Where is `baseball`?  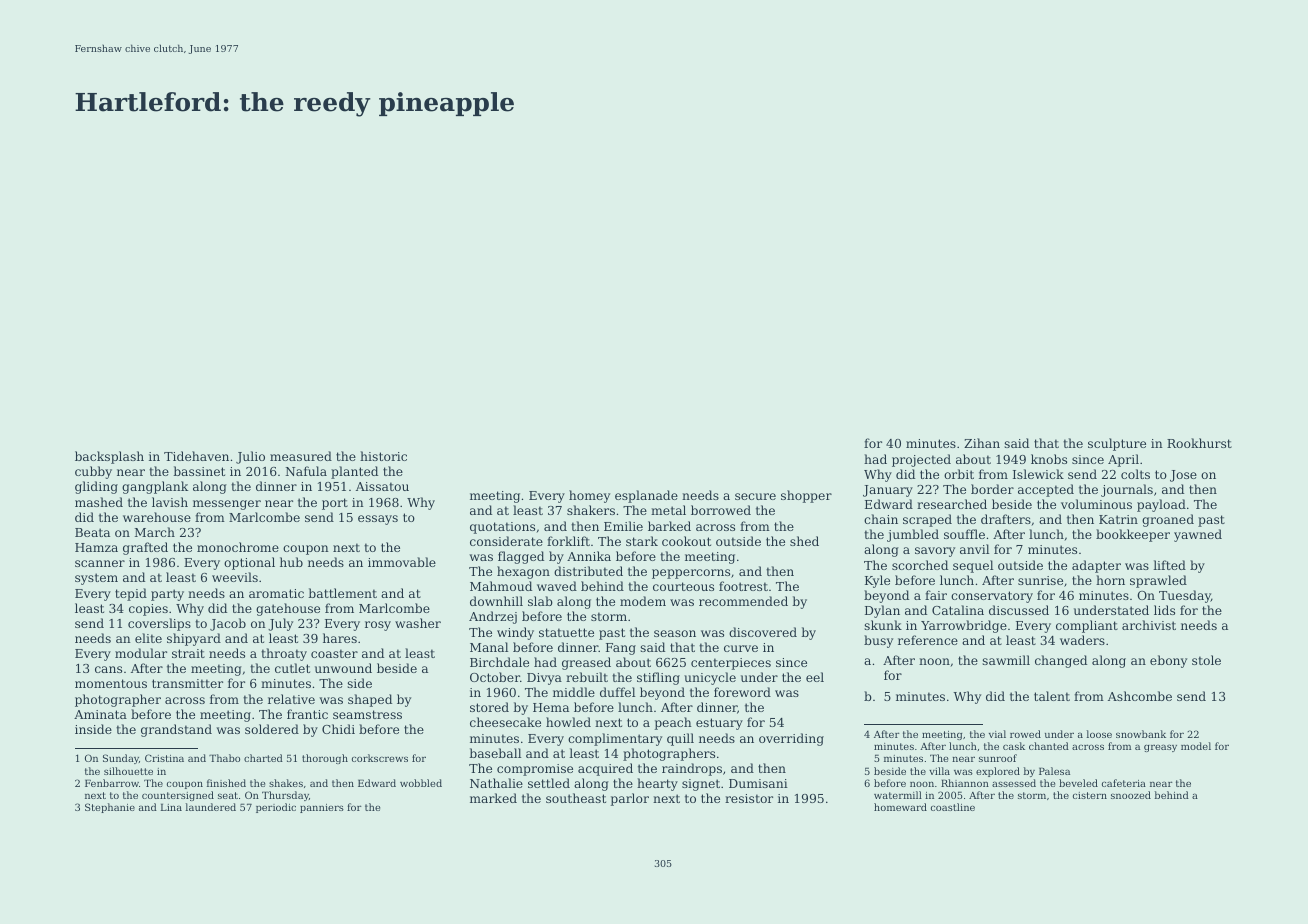
baseball is located at coordinates (495, 753).
